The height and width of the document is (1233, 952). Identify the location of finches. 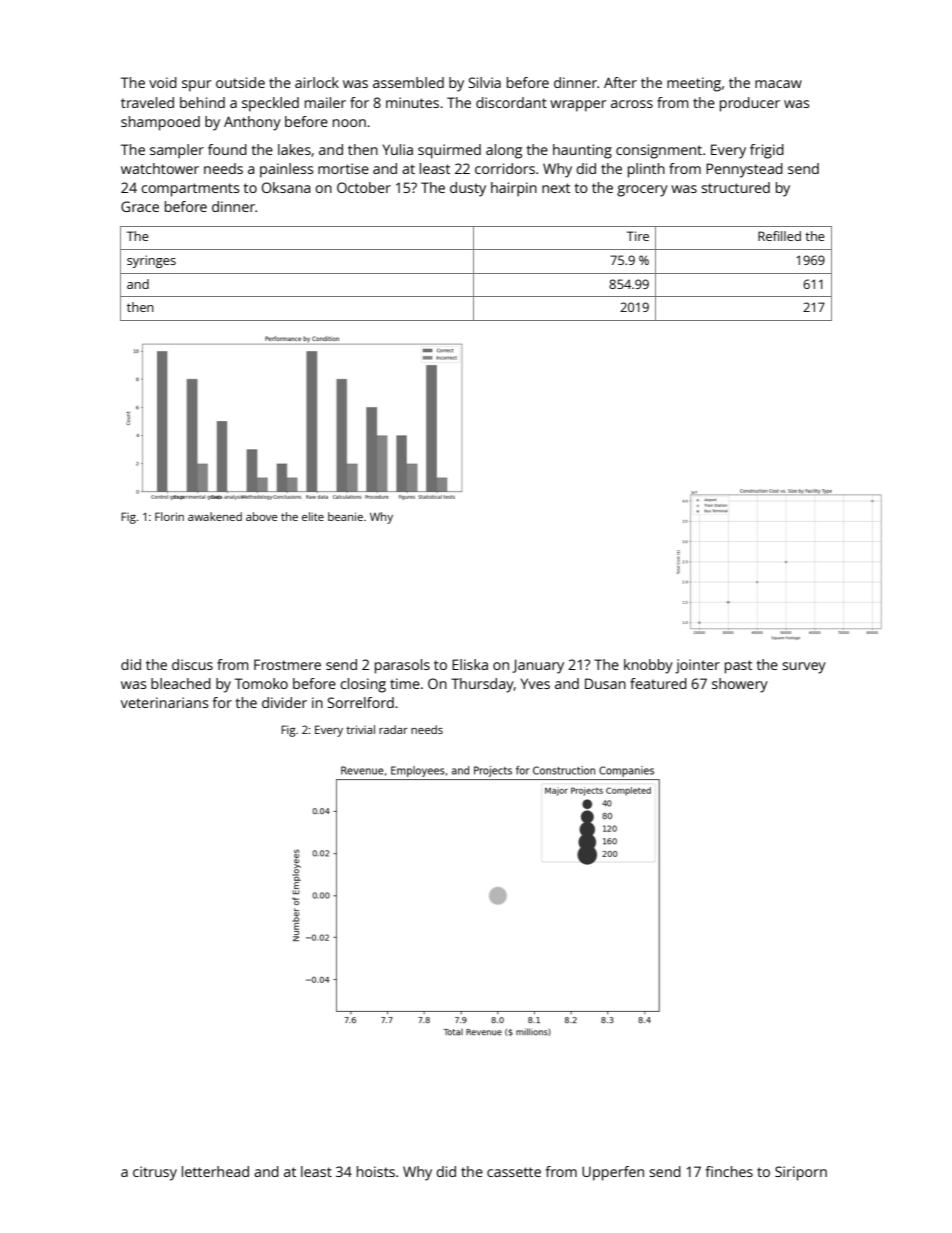
(729, 1171).
